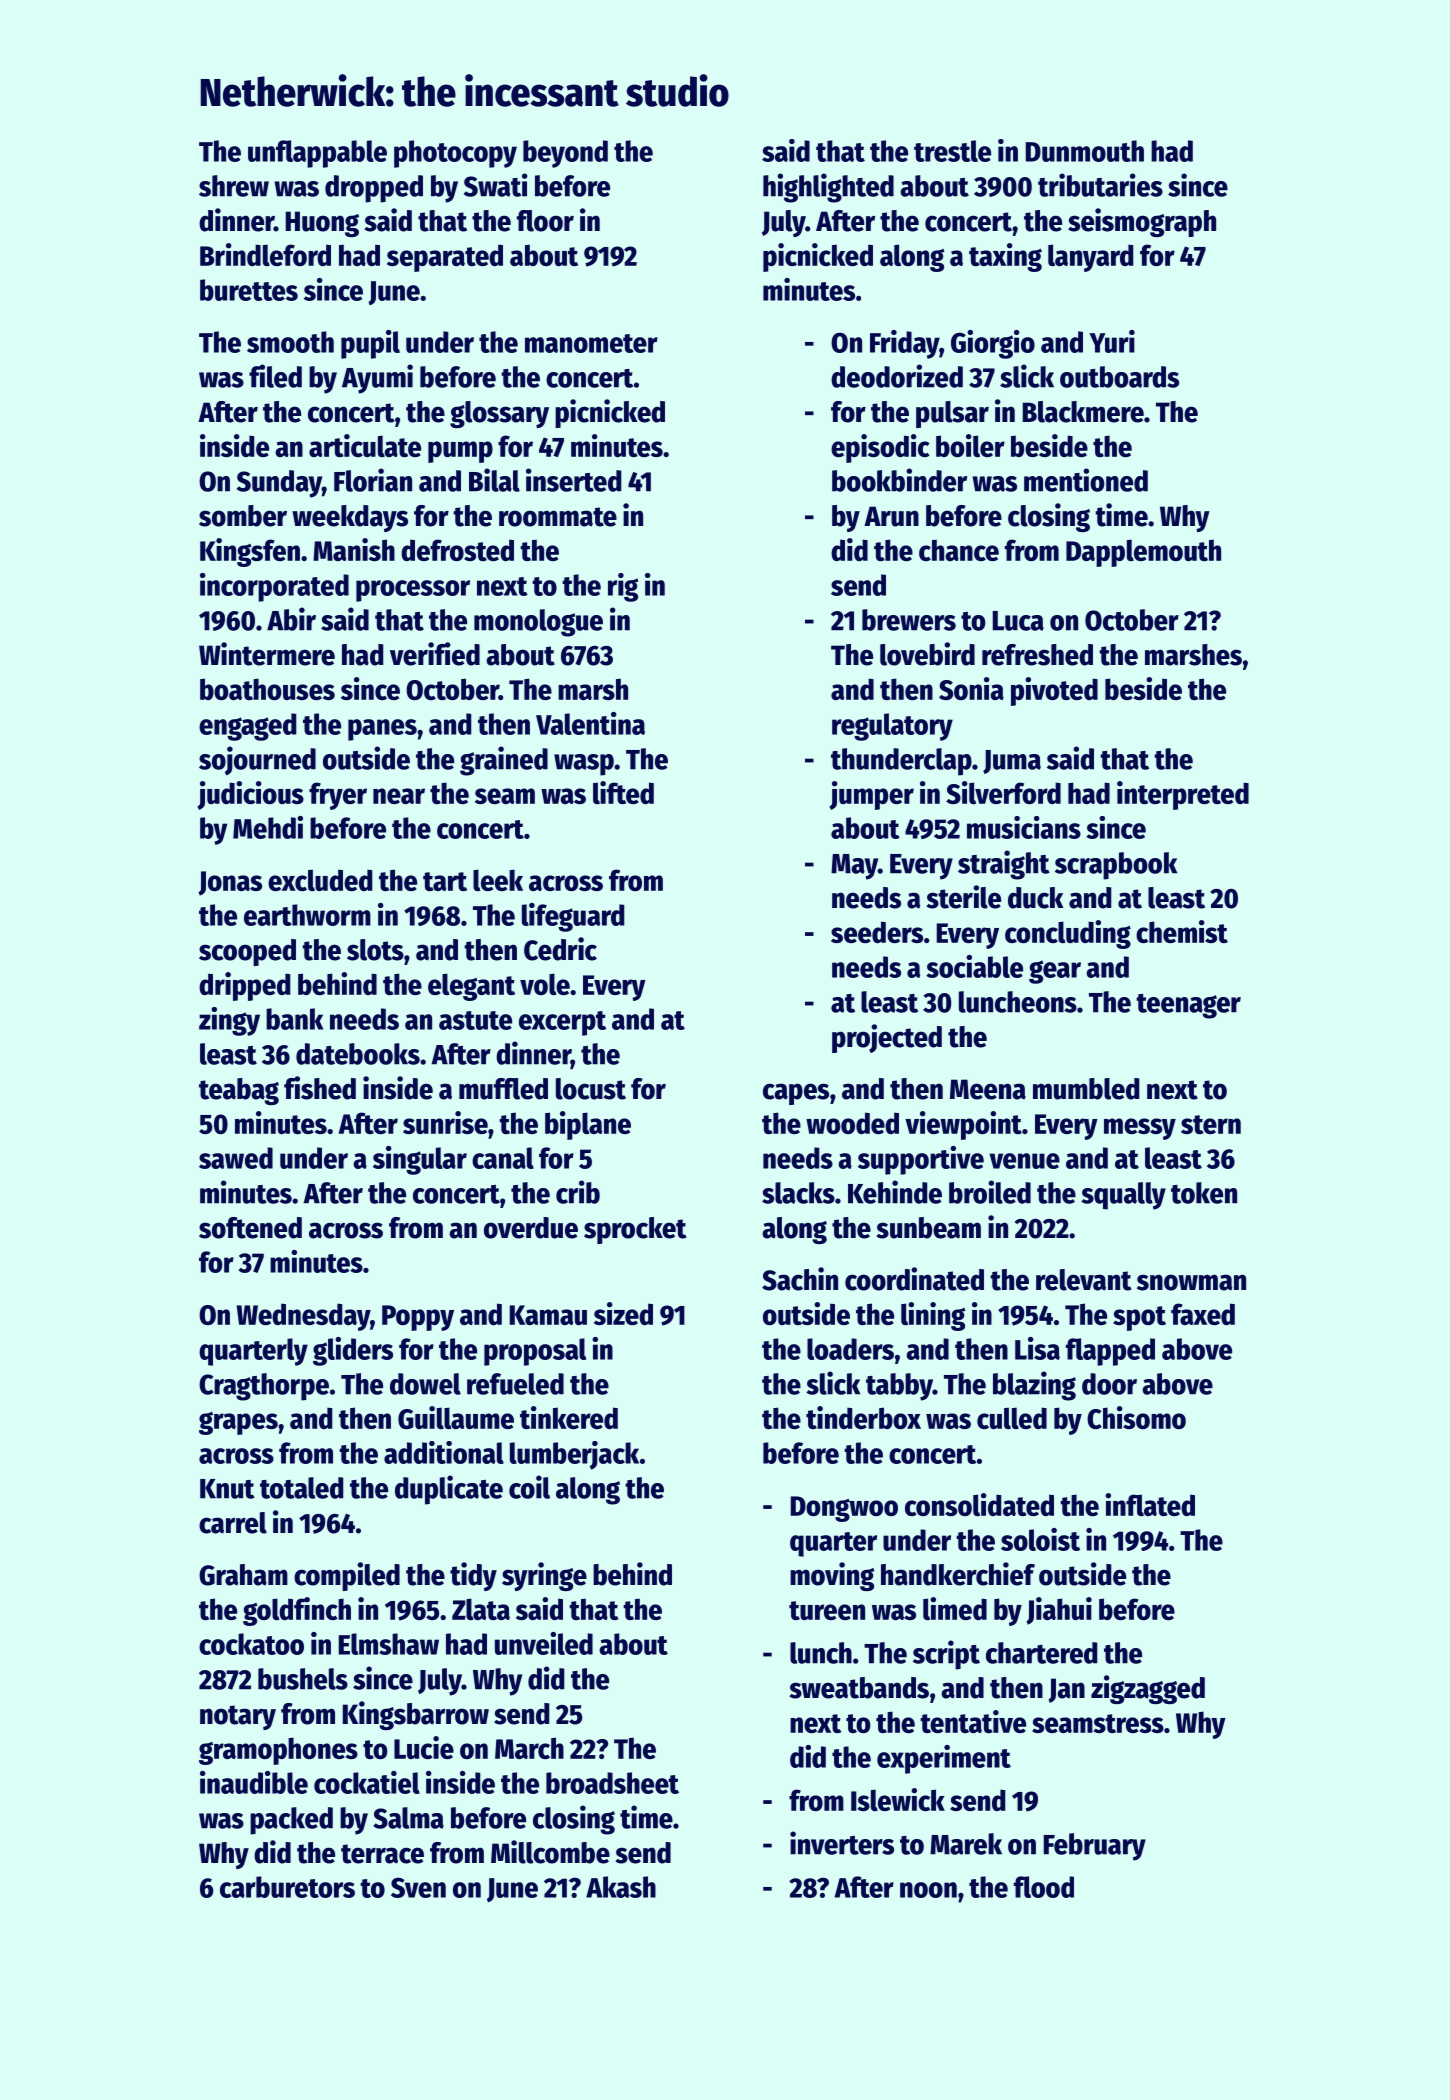  I want to click on Mehdi, so click(268, 827).
